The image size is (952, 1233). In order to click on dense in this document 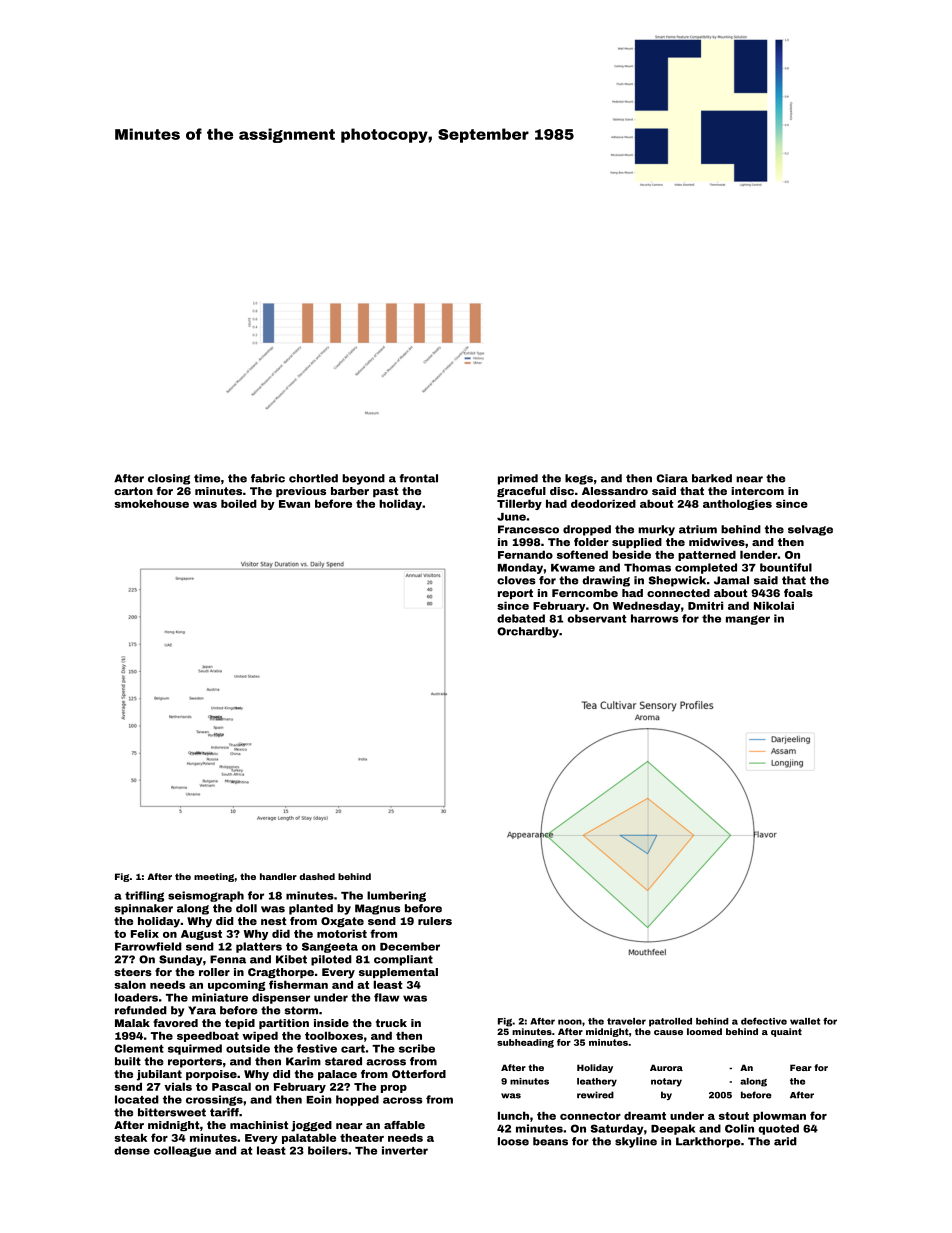, I will do `click(132, 1150)`.
